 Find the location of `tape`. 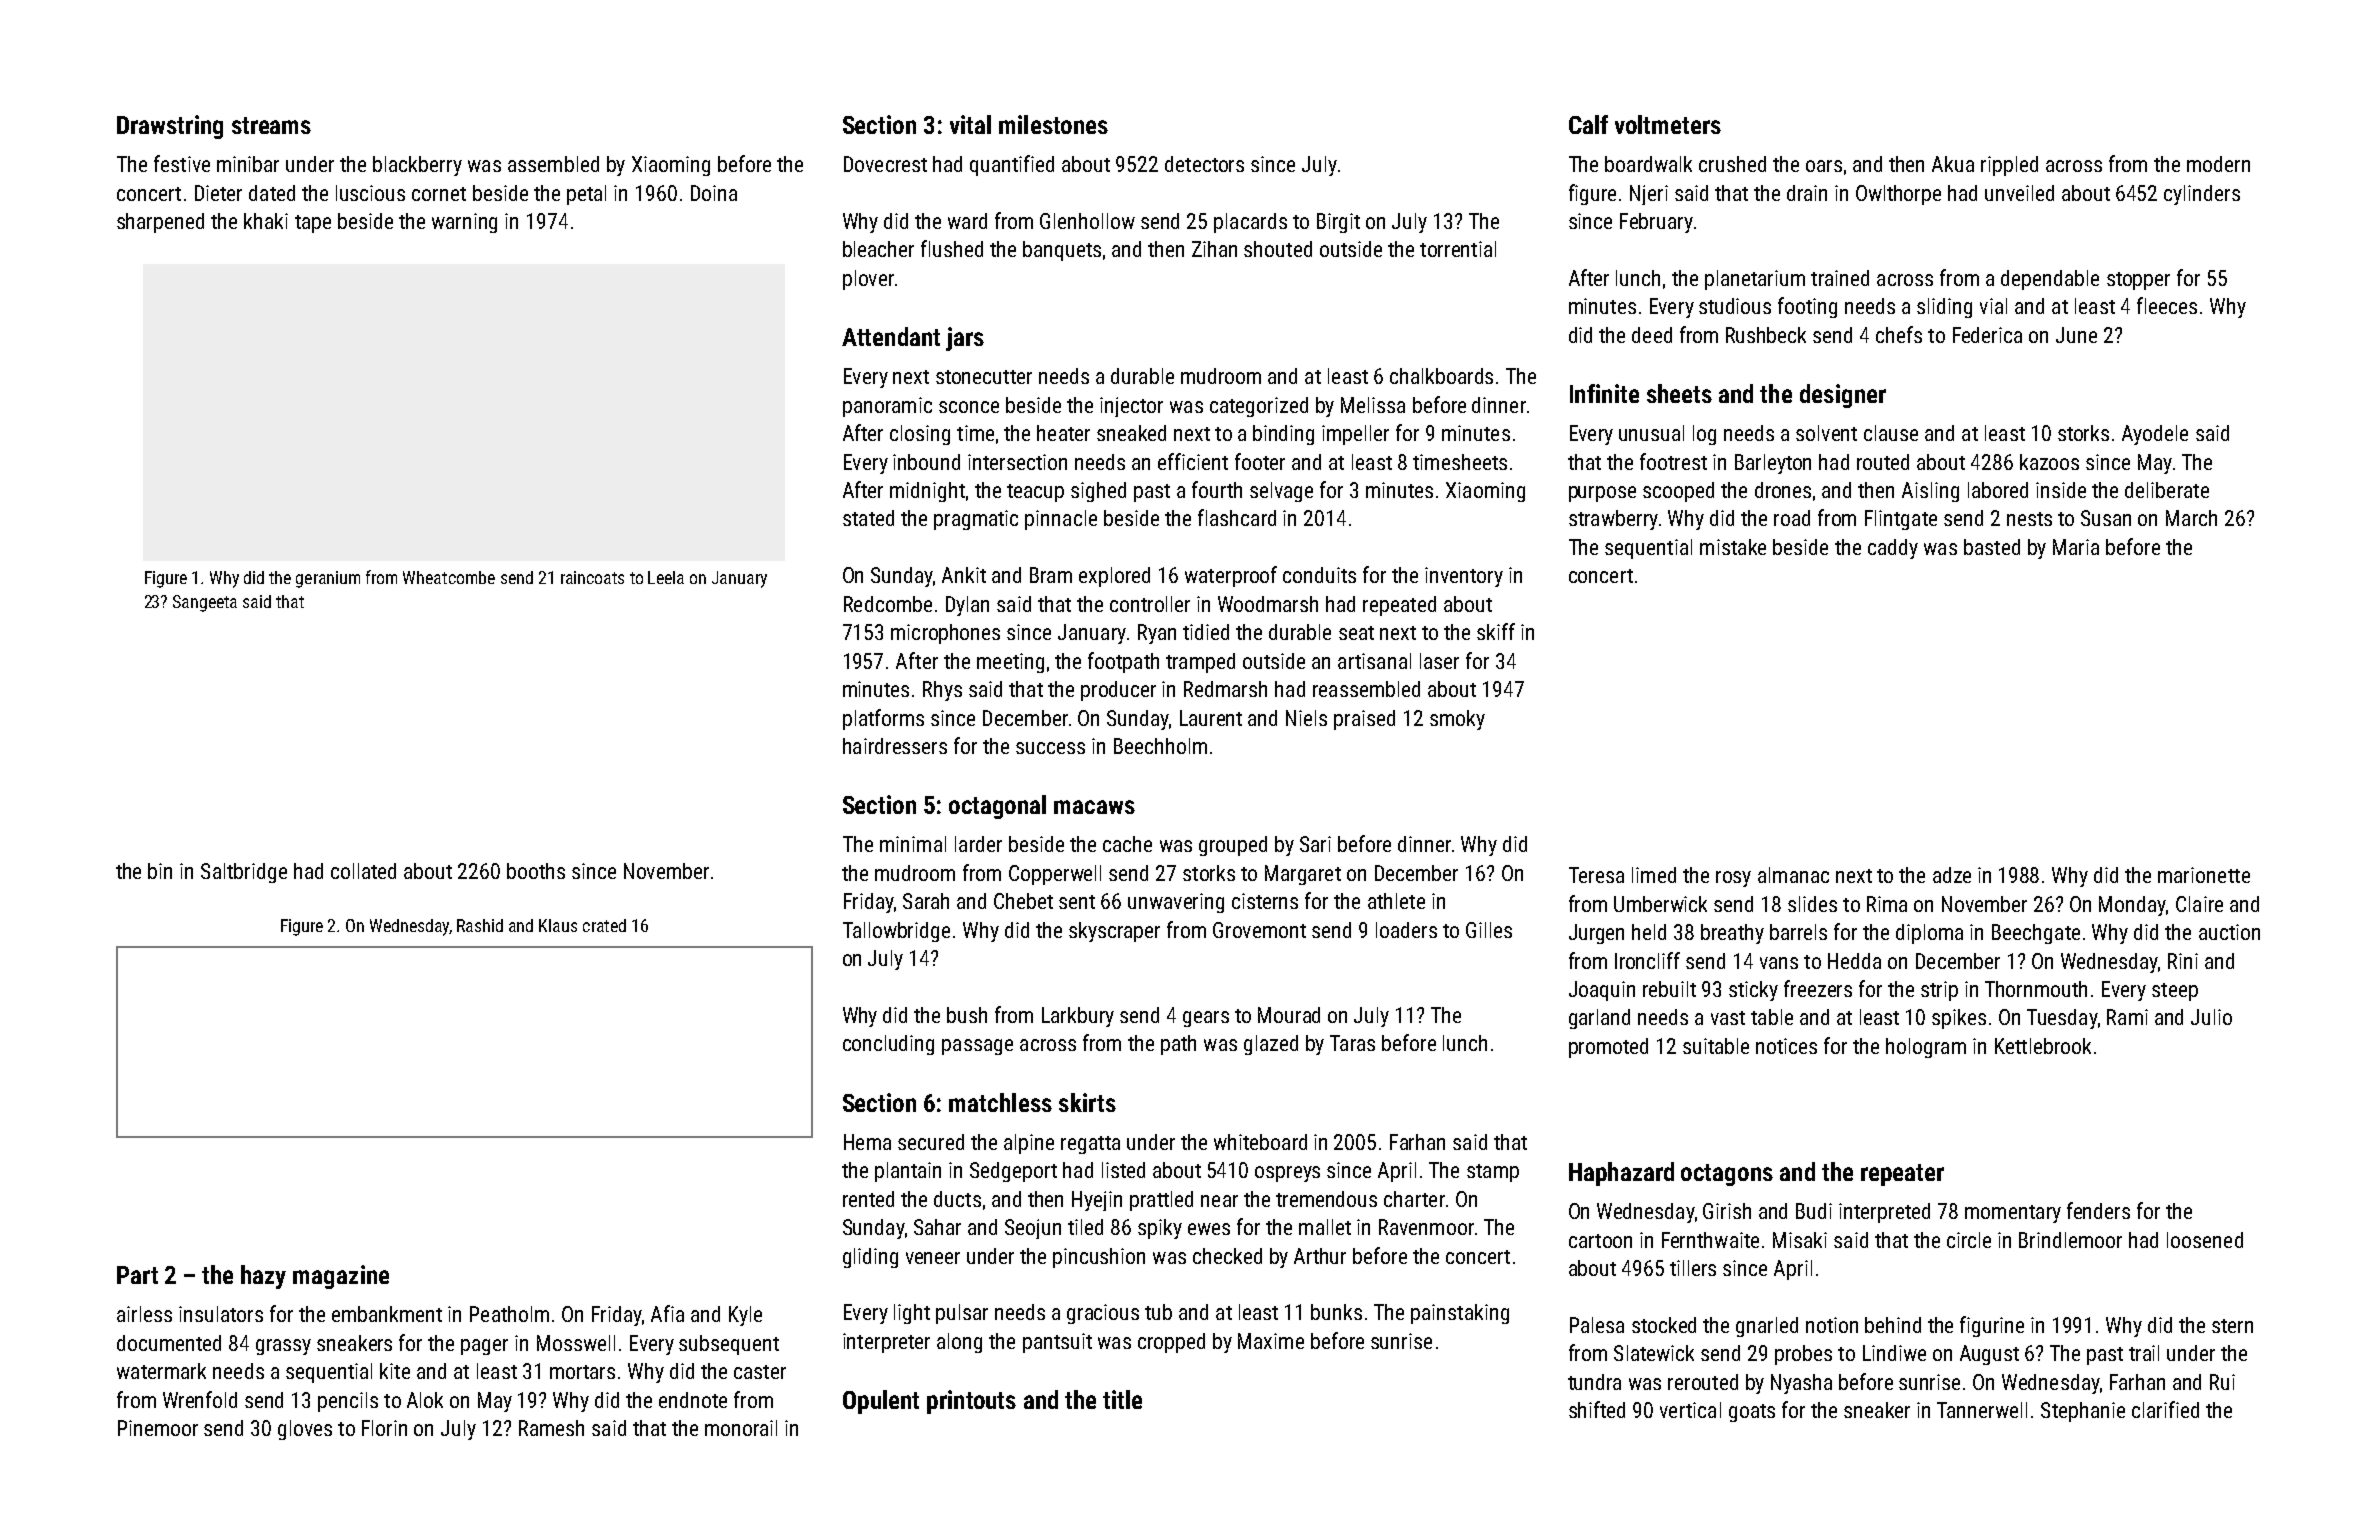

tape is located at coordinates (313, 224).
